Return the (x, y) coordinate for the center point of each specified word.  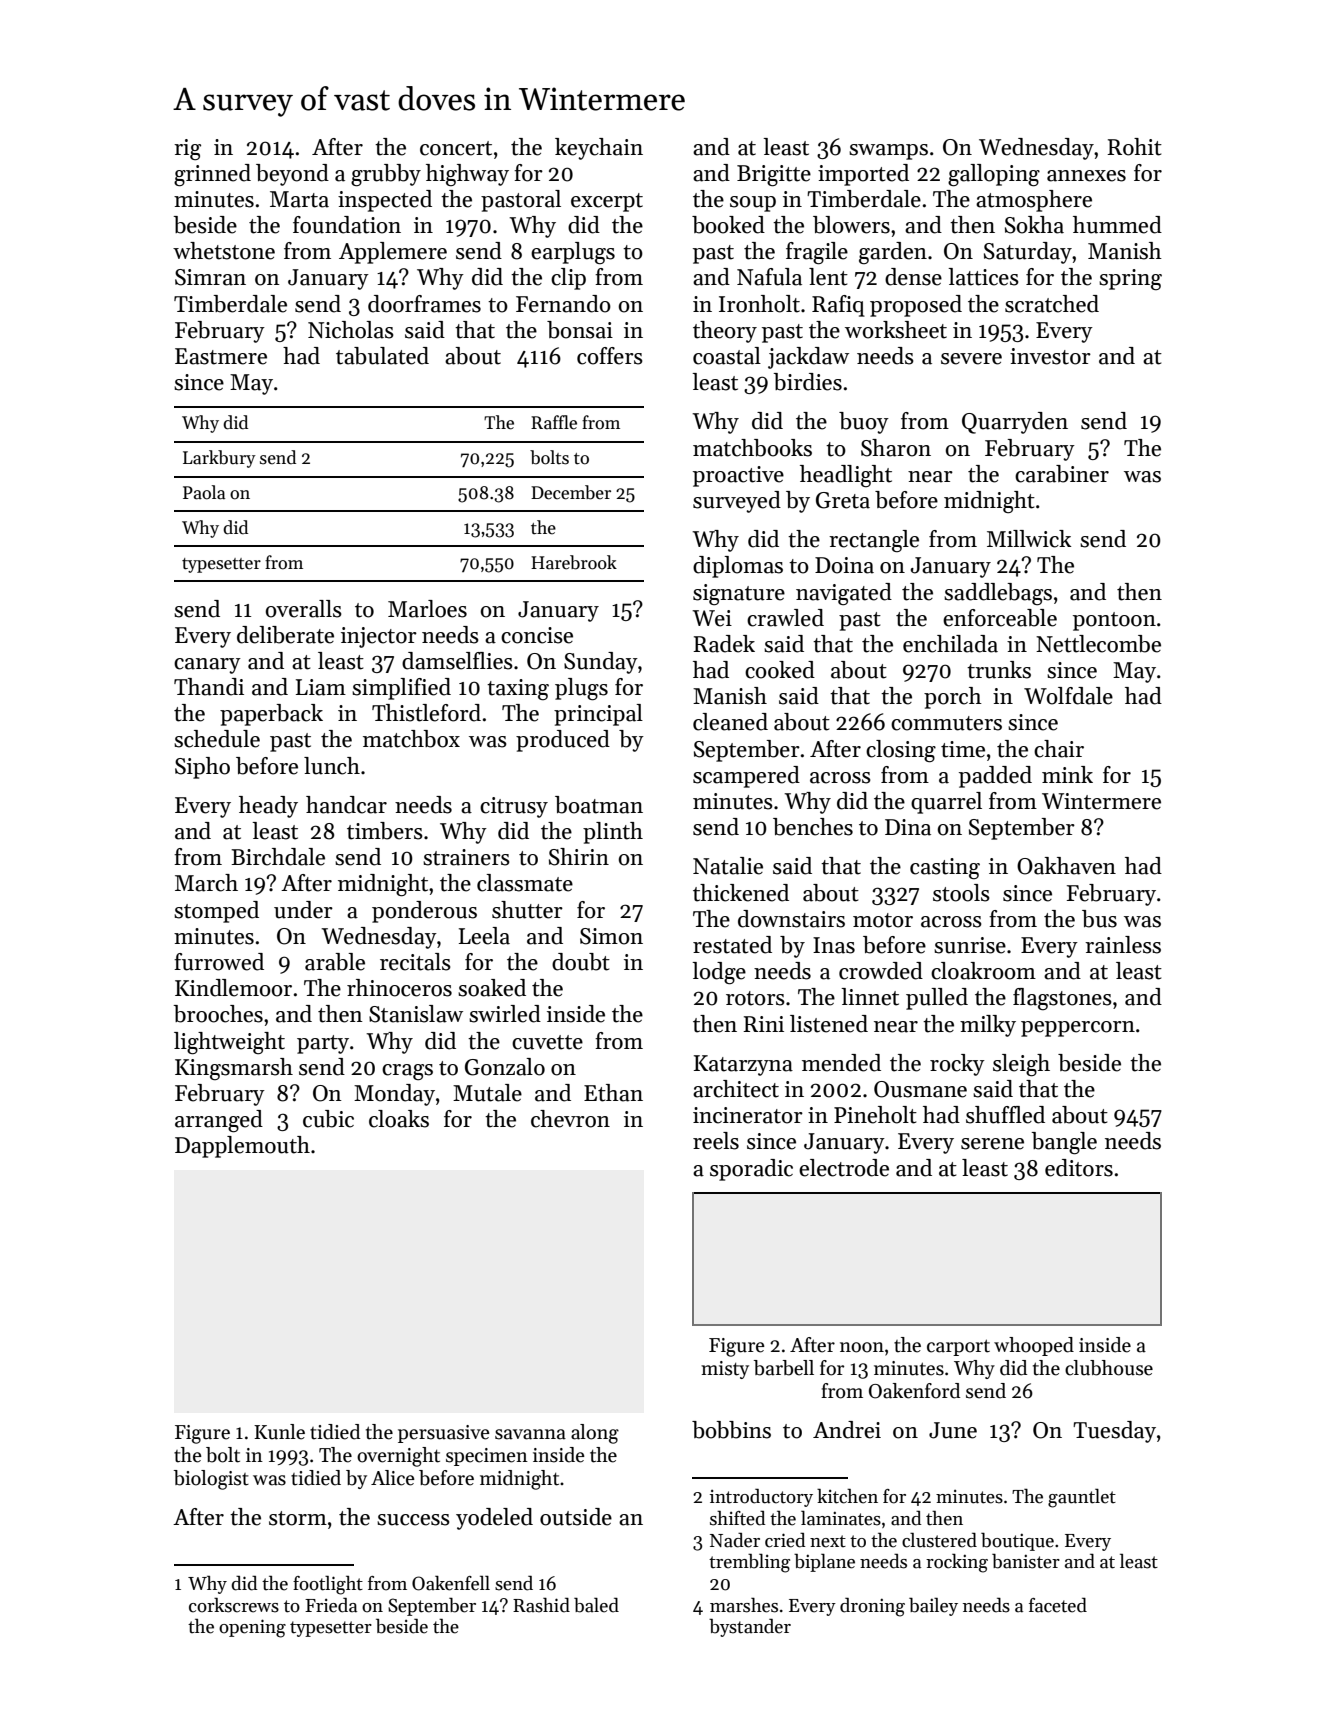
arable (335, 962)
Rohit (1134, 147)
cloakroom (983, 971)
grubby (386, 175)
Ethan (613, 1093)
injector (379, 637)
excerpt (607, 202)
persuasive (444, 1434)
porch (953, 698)
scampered (746, 777)
